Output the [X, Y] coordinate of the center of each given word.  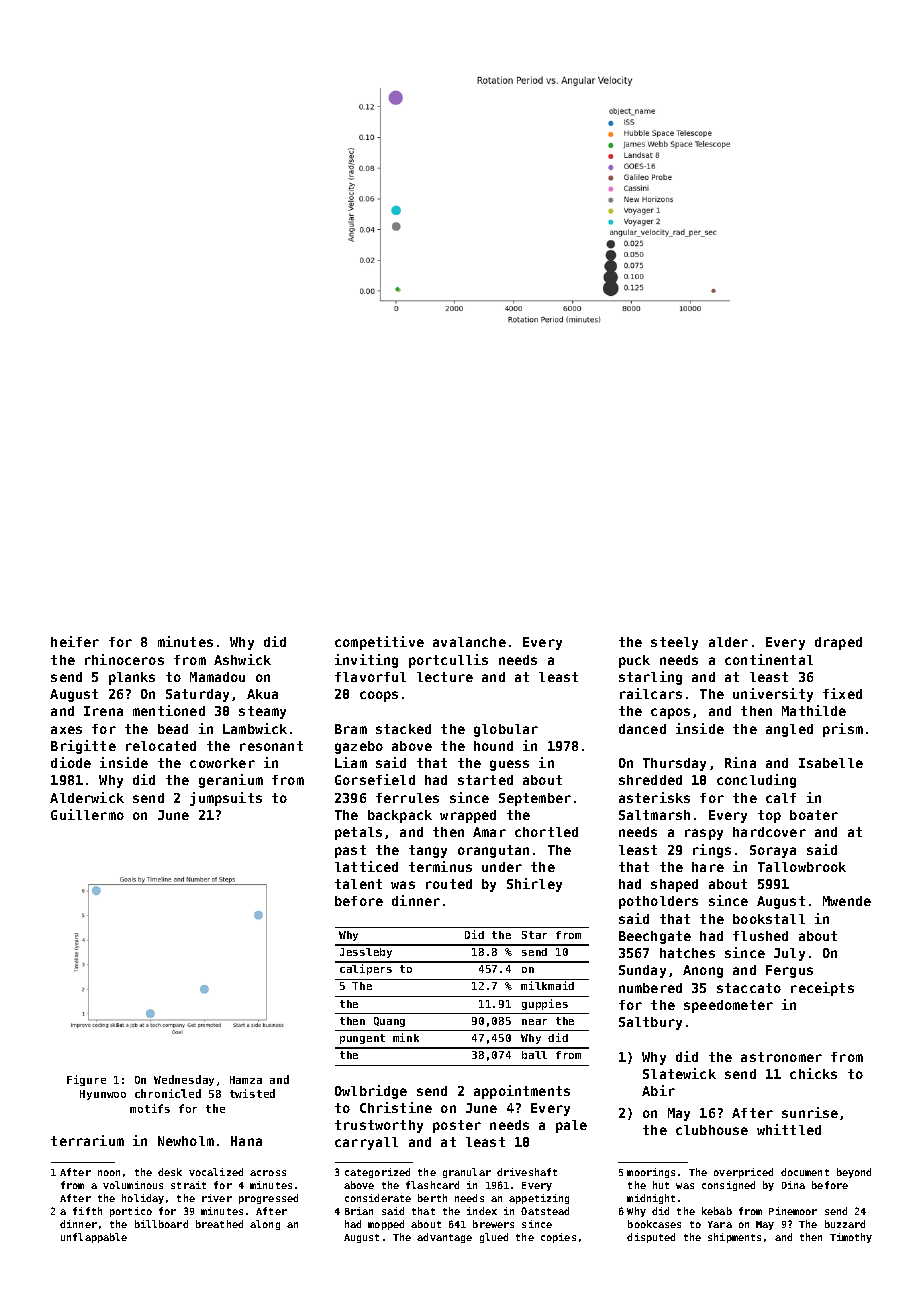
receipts [822, 989]
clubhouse [712, 1130]
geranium [231, 781]
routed [449, 884]
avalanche [469, 642]
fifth [87, 1211]
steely [674, 643]
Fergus [789, 971]
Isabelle [831, 763]
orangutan [493, 851]
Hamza [246, 1080]
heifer [75, 641]
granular [467, 1173]
